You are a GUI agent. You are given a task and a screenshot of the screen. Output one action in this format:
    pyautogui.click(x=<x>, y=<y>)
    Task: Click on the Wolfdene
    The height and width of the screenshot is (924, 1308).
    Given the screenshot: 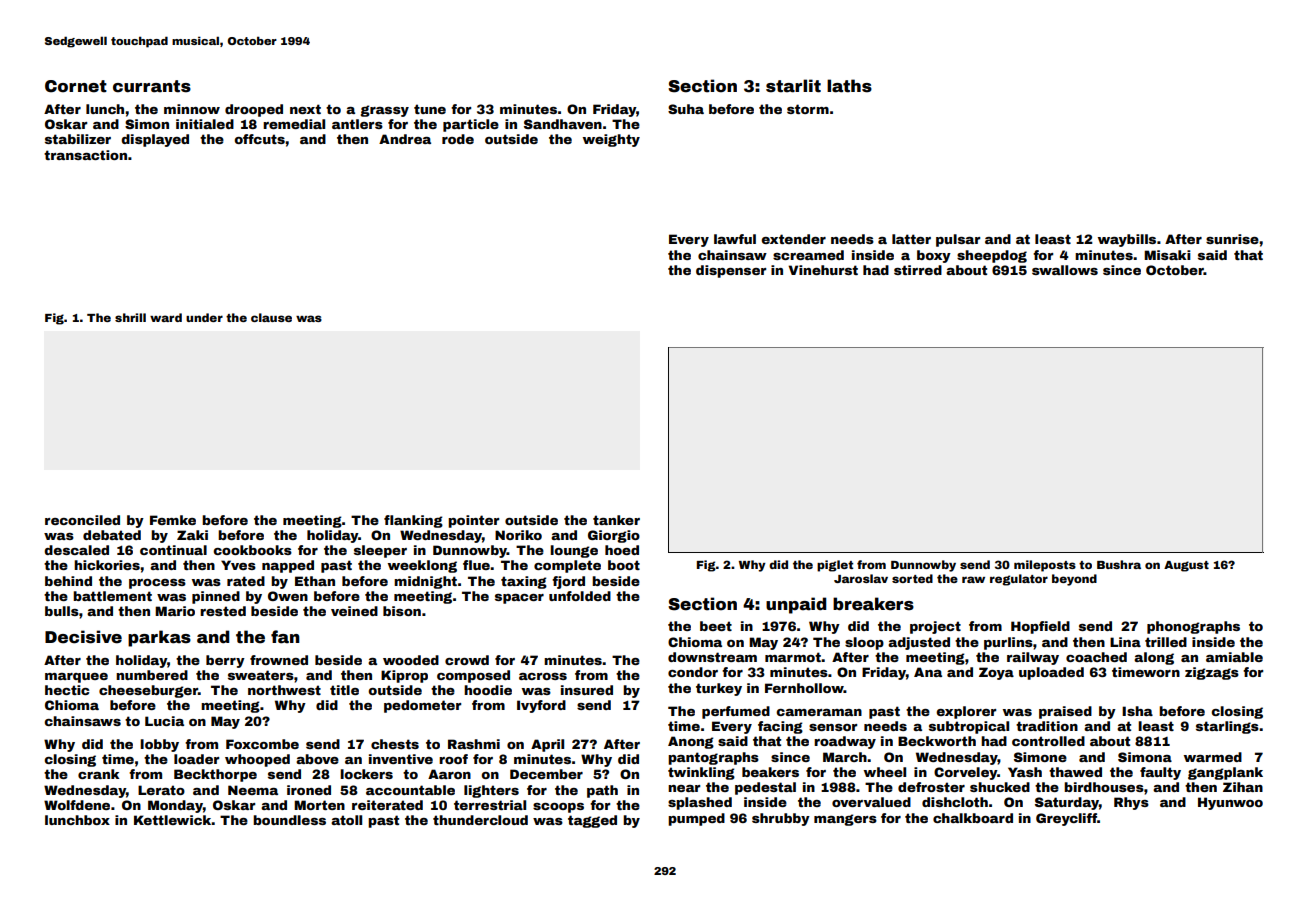 What is the action you would take?
    pyautogui.click(x=77, y=805)
